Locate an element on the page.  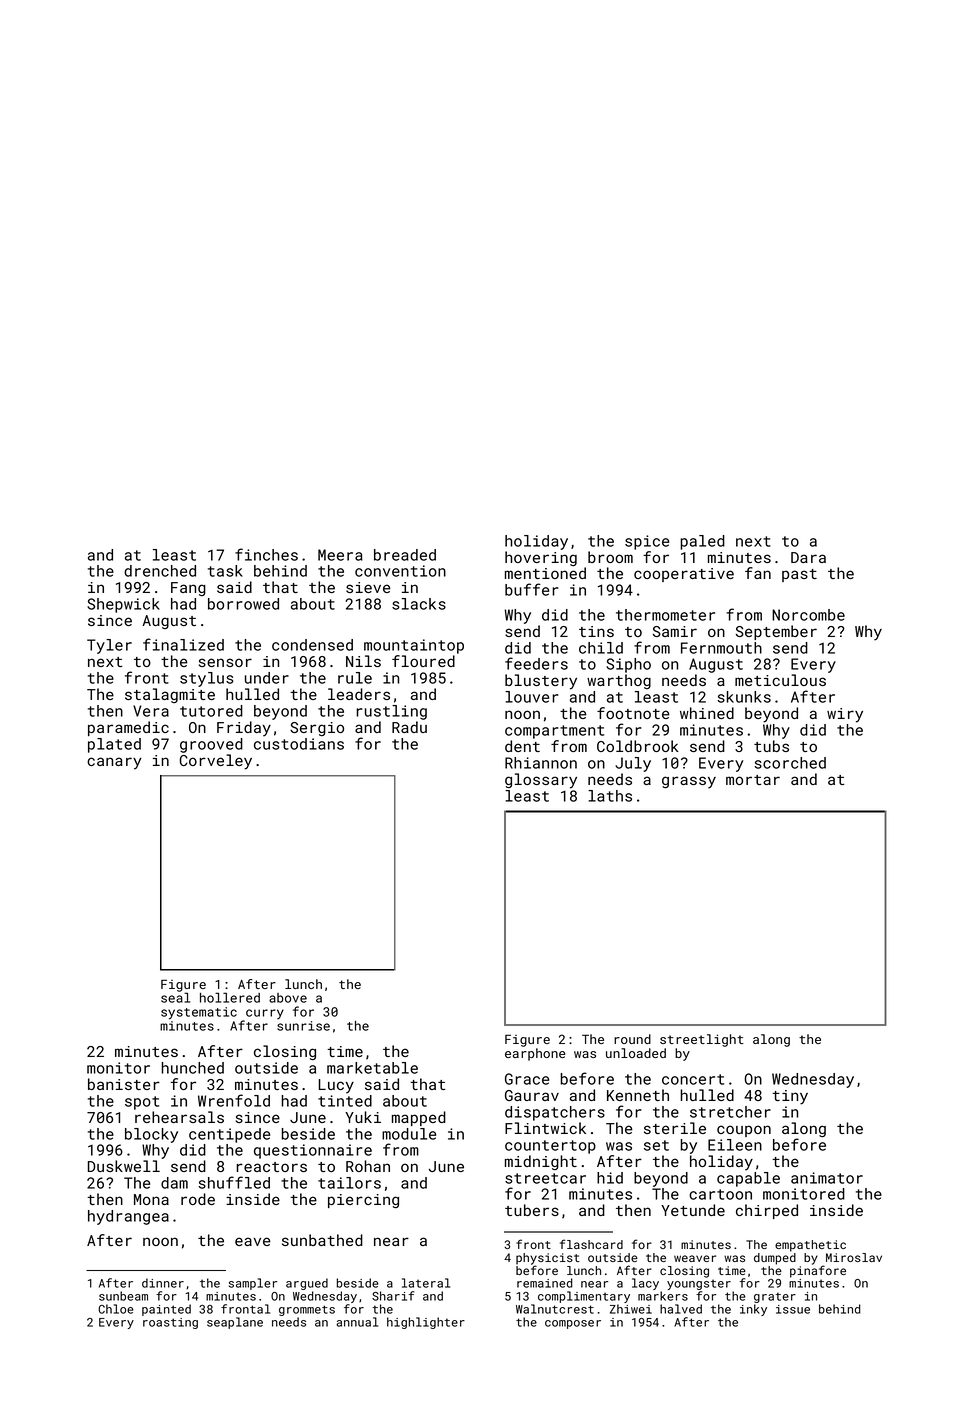
cooperative is located at coordinates (684, 575).
